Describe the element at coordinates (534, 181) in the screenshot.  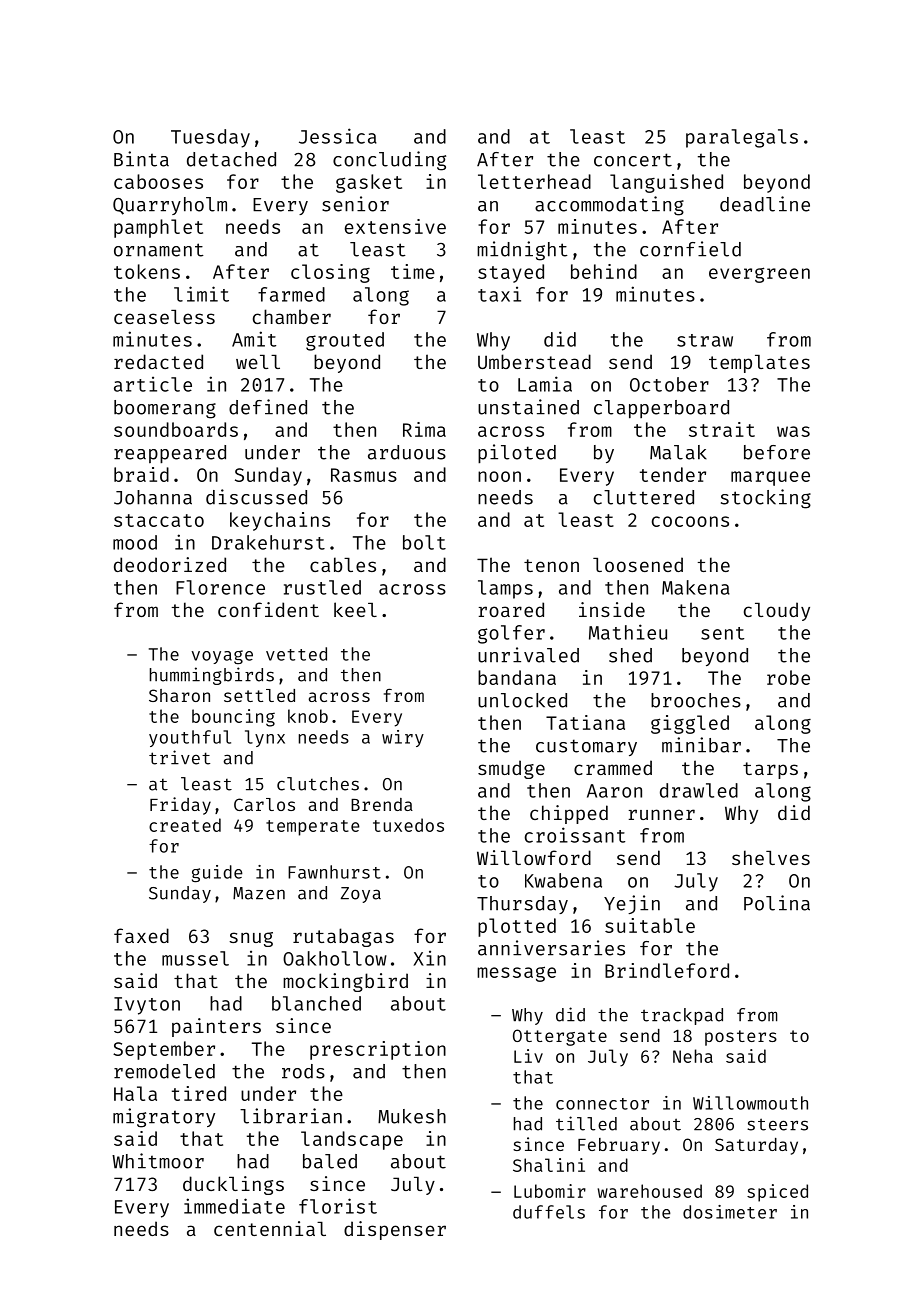
I see `letterhead` at that location.
